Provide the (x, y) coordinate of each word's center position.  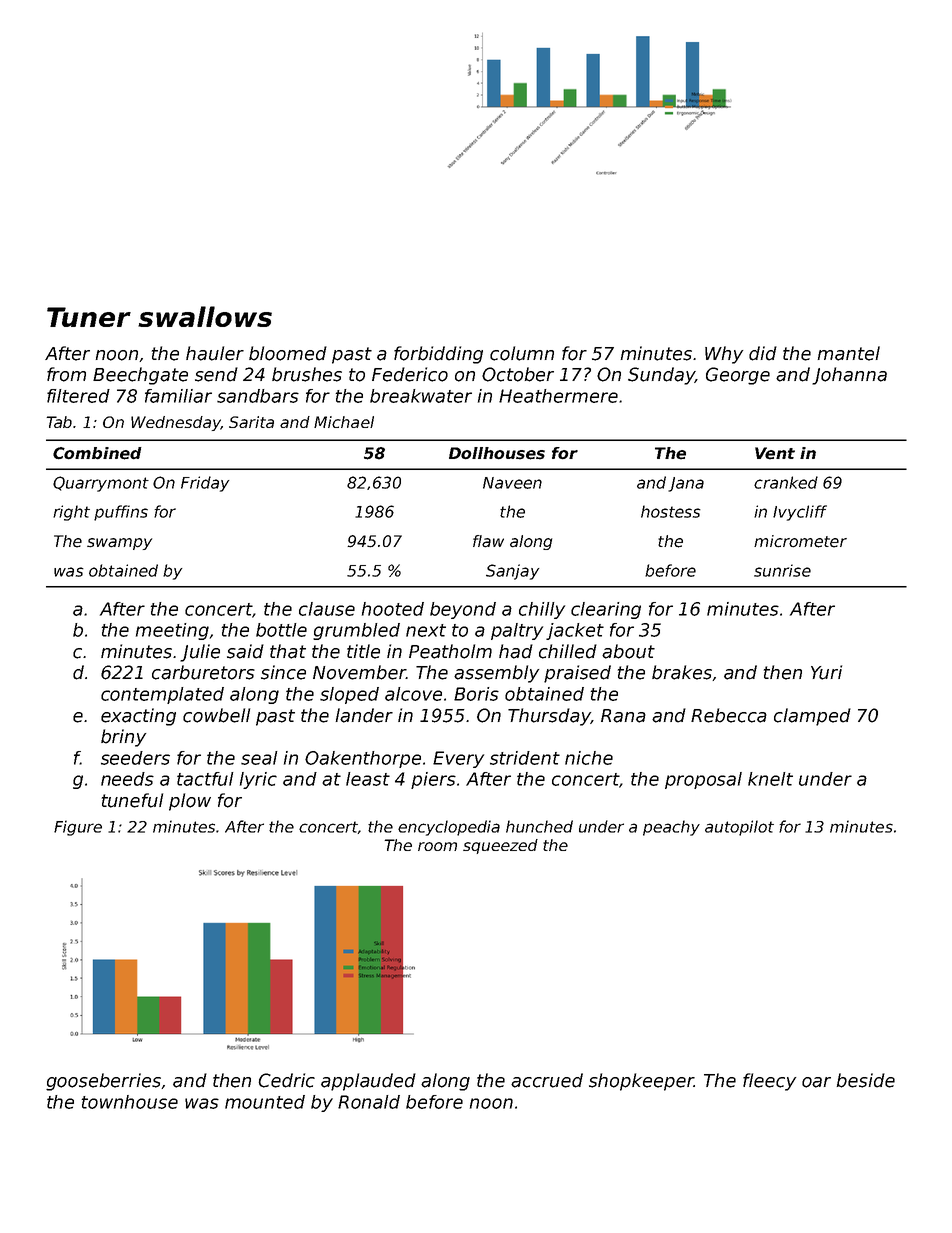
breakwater (421, 396)
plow (190, 802)
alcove (413, 694)
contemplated (162, 695)
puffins (121, 513)
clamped (812, 717)
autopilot (739, 828)
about (628, 651)
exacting (138, 717)
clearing (606, 610)
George (738, 376)
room (437, 846)
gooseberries (103, 1082)
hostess (671, 511)
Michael (344, 422)
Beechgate (140, 376)
